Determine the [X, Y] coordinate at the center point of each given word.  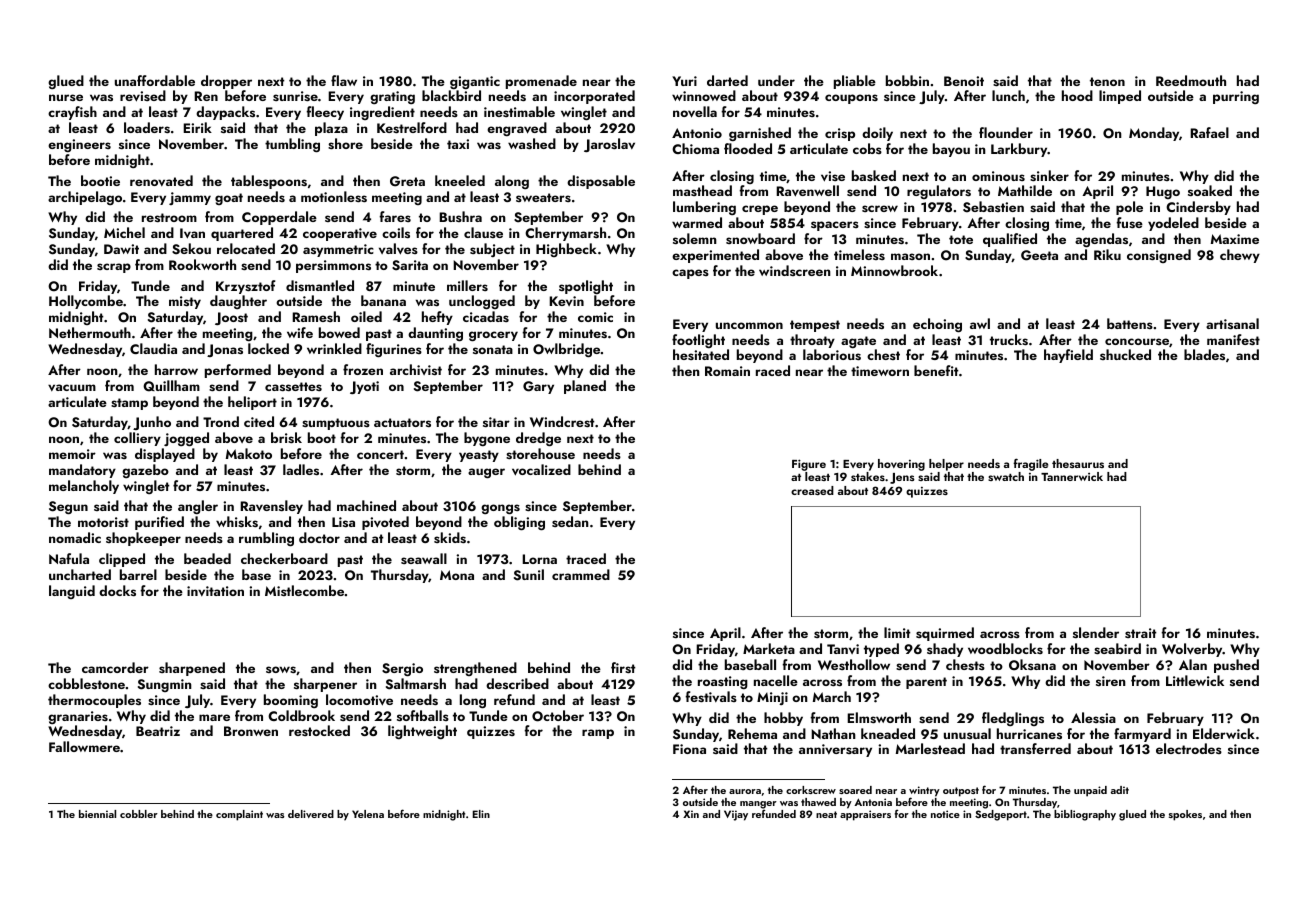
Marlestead [930, 748]
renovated [161, 180]
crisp [840, 134]
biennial [97, 814]
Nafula [69, 558]
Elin [481, 814]
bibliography [1085, 815]
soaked [1210, 190]
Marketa [769, 648]
